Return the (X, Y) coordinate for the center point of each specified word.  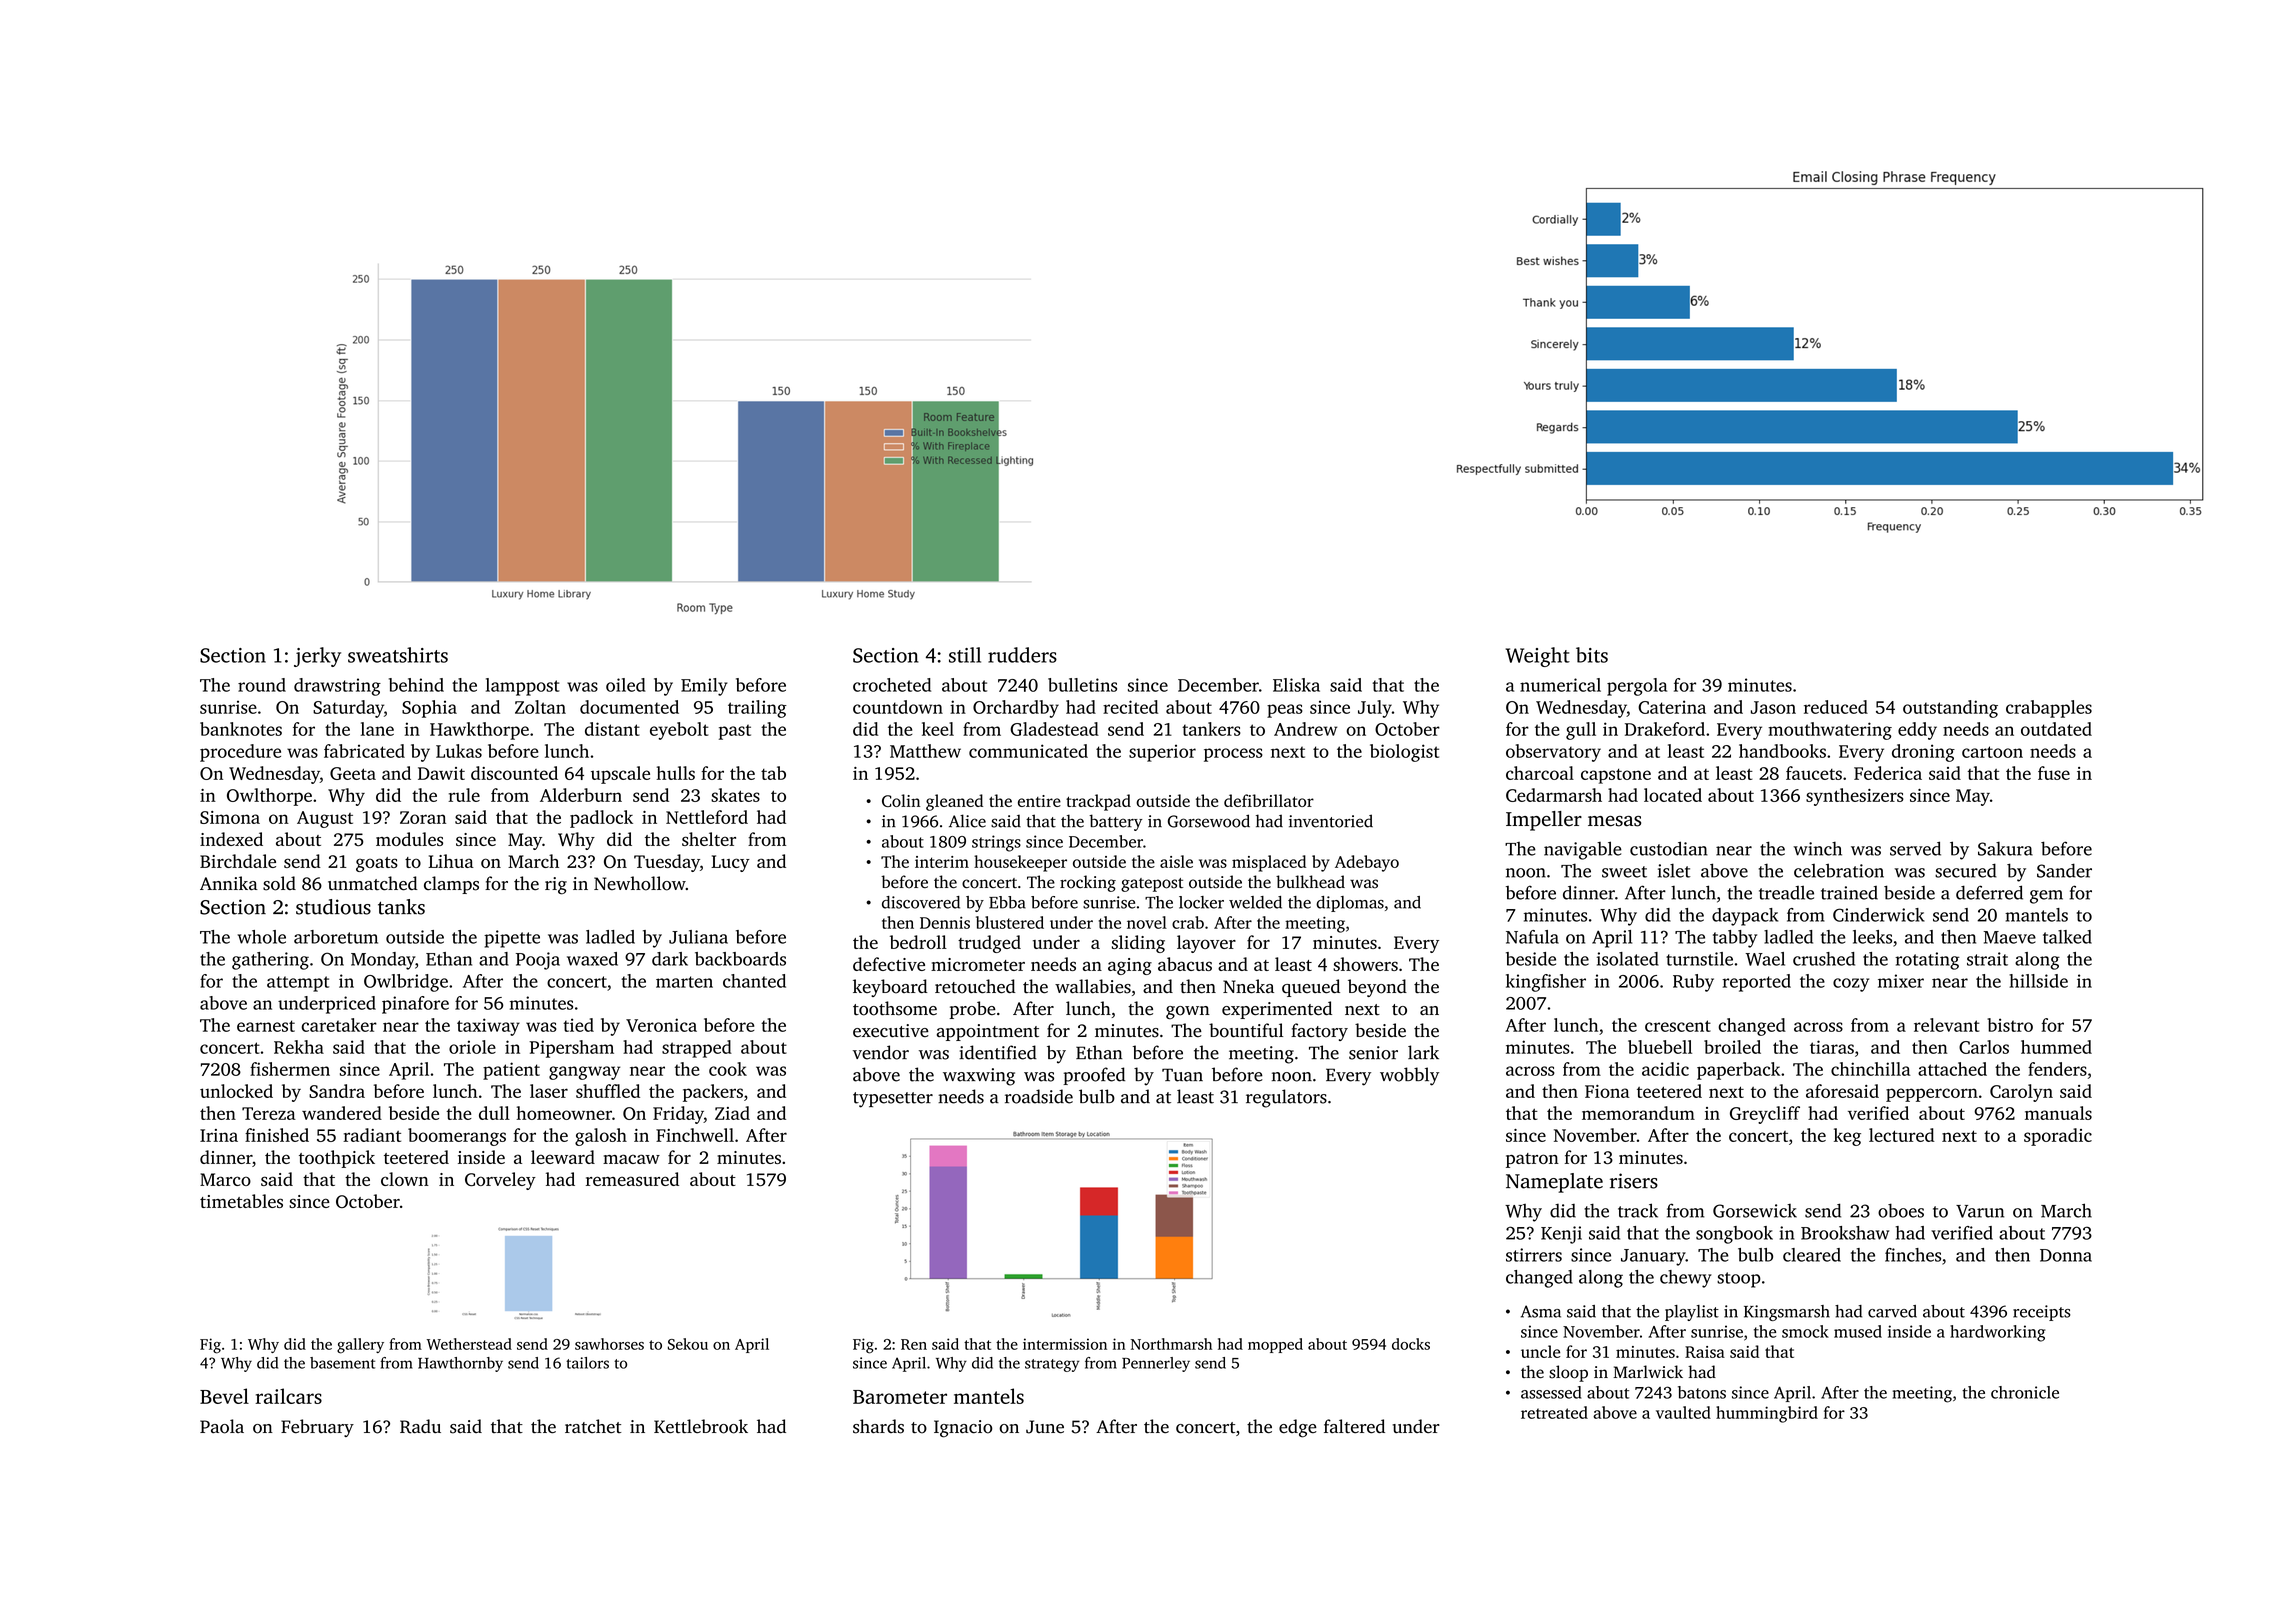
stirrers (1534, 1255)
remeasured (632, 1179)
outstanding (1950, 709)
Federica (1888, 773)
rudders (1022, 655)
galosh (601, 1137)
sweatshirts (398, 655)
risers (1634, 1181)
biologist (1404, 753)
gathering (270, 961)
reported (1756, 983)
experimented (1277, 1010)
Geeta (353, 773)
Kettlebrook (701, 1426)
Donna (2066, 1255)
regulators (1286, 1098)
